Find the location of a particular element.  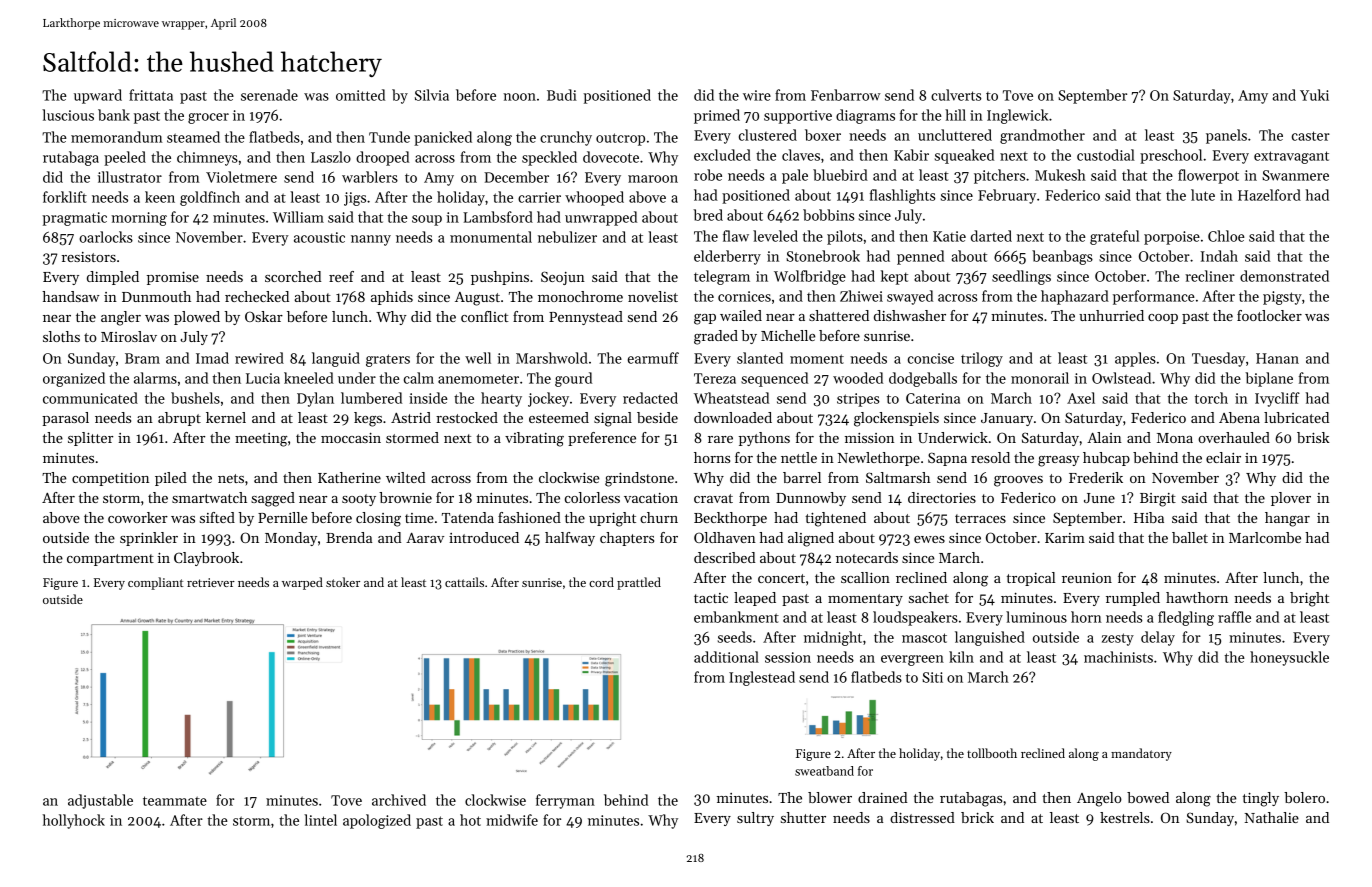

hangar is located at coordinates (1287, 519).
